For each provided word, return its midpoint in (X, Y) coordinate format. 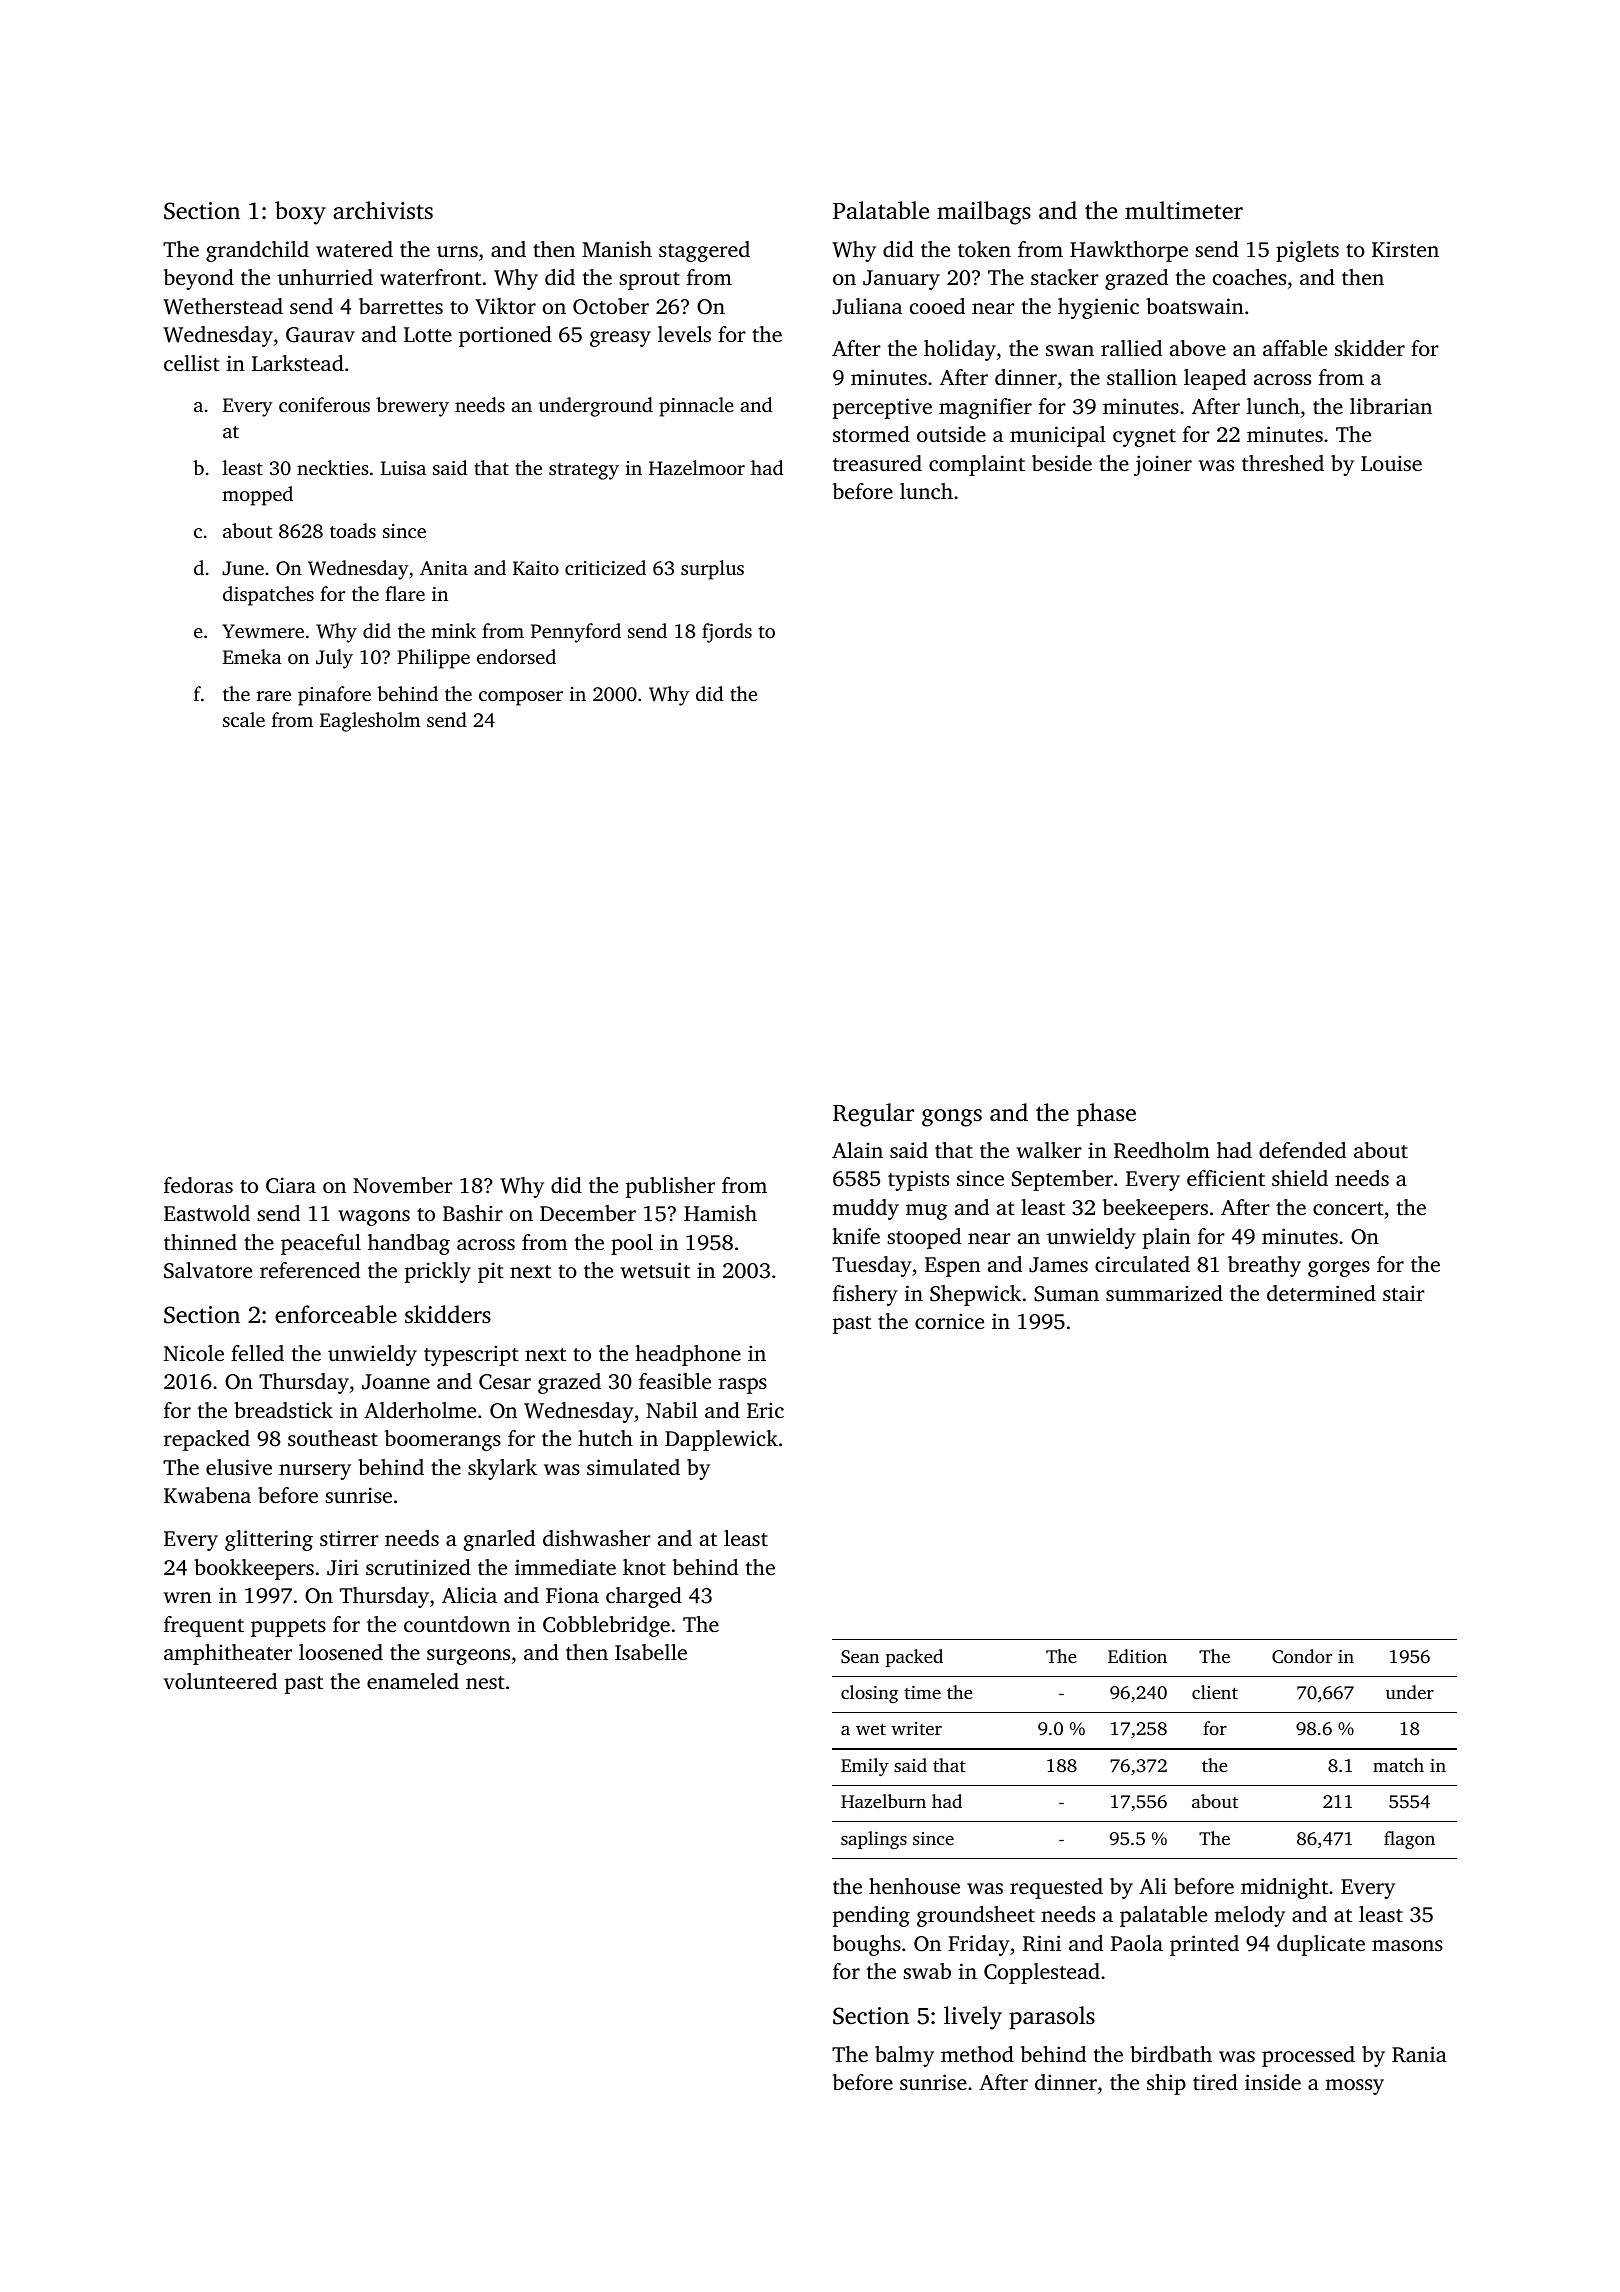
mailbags (984, 213)
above (1198, 348)
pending (871, 1916)
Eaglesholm (370, 722)
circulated (1142, 1264)
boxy (300, 213)
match (1398, 1765)
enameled (413, 1681)
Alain (857, 1150)
